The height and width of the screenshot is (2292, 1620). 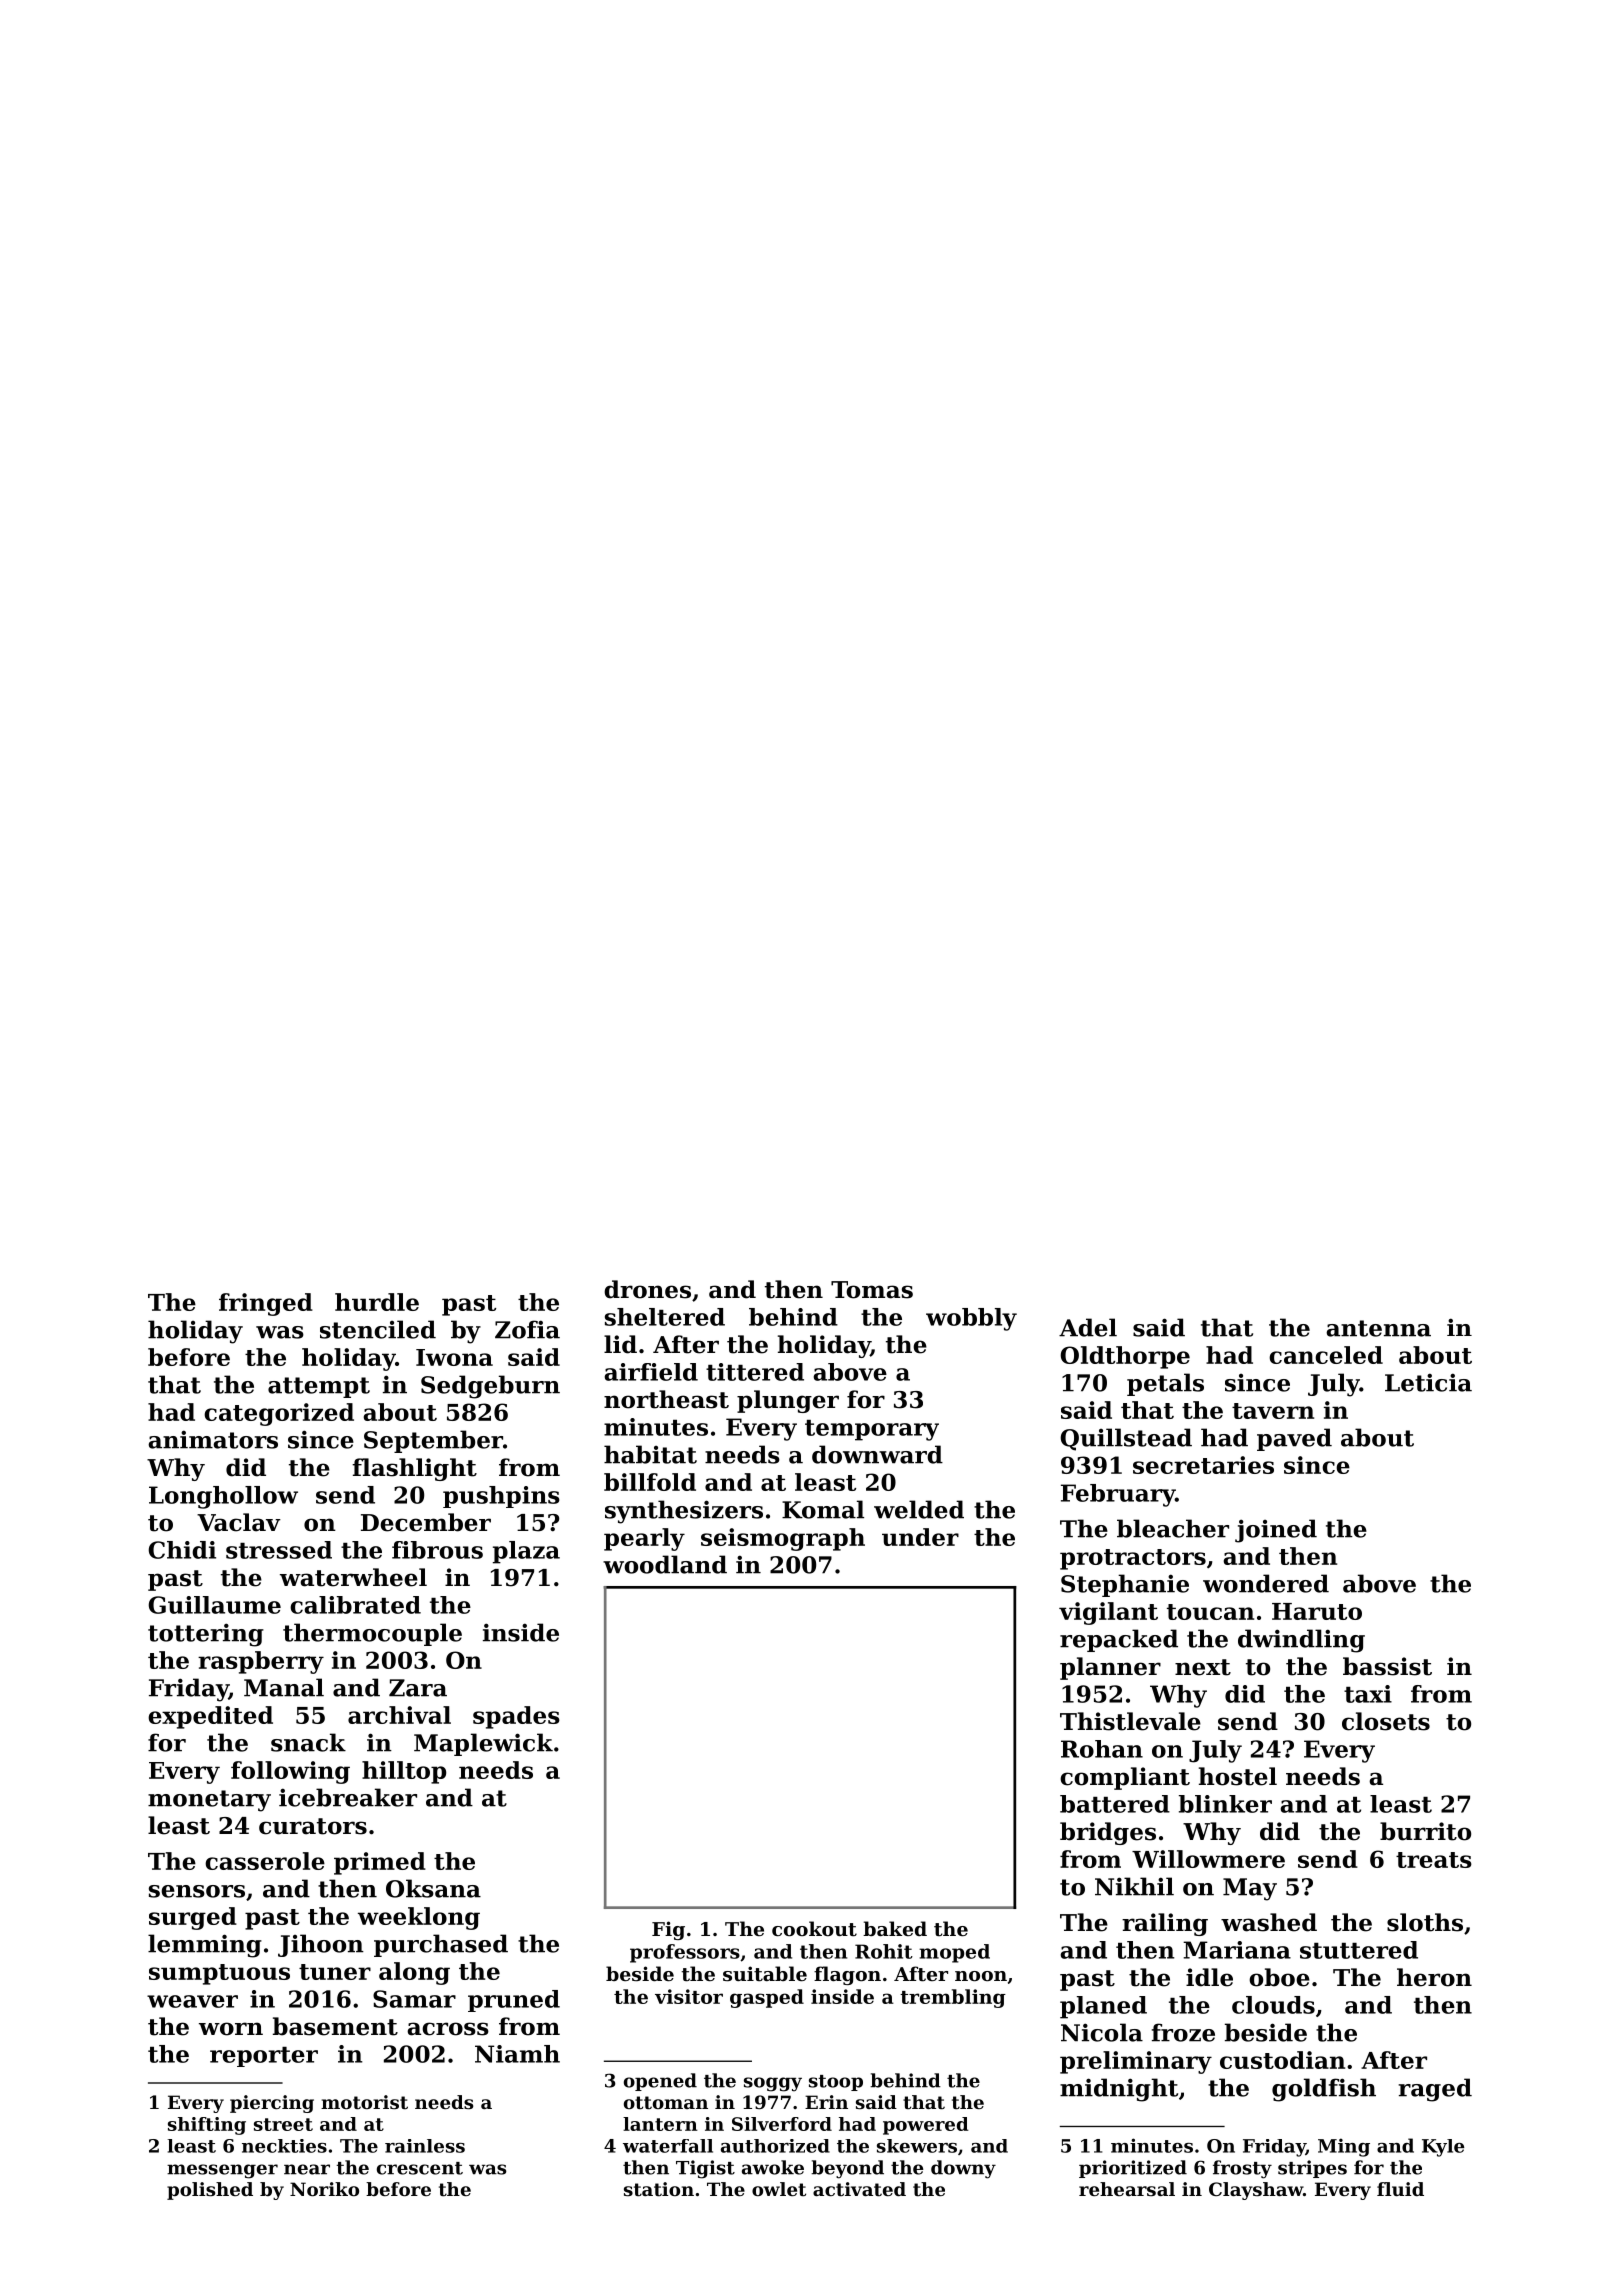 What do you see at coordinates (1256, 2191) in the screenshot?
I see `Clayshaw` at bounding box center [1256, 2191].
